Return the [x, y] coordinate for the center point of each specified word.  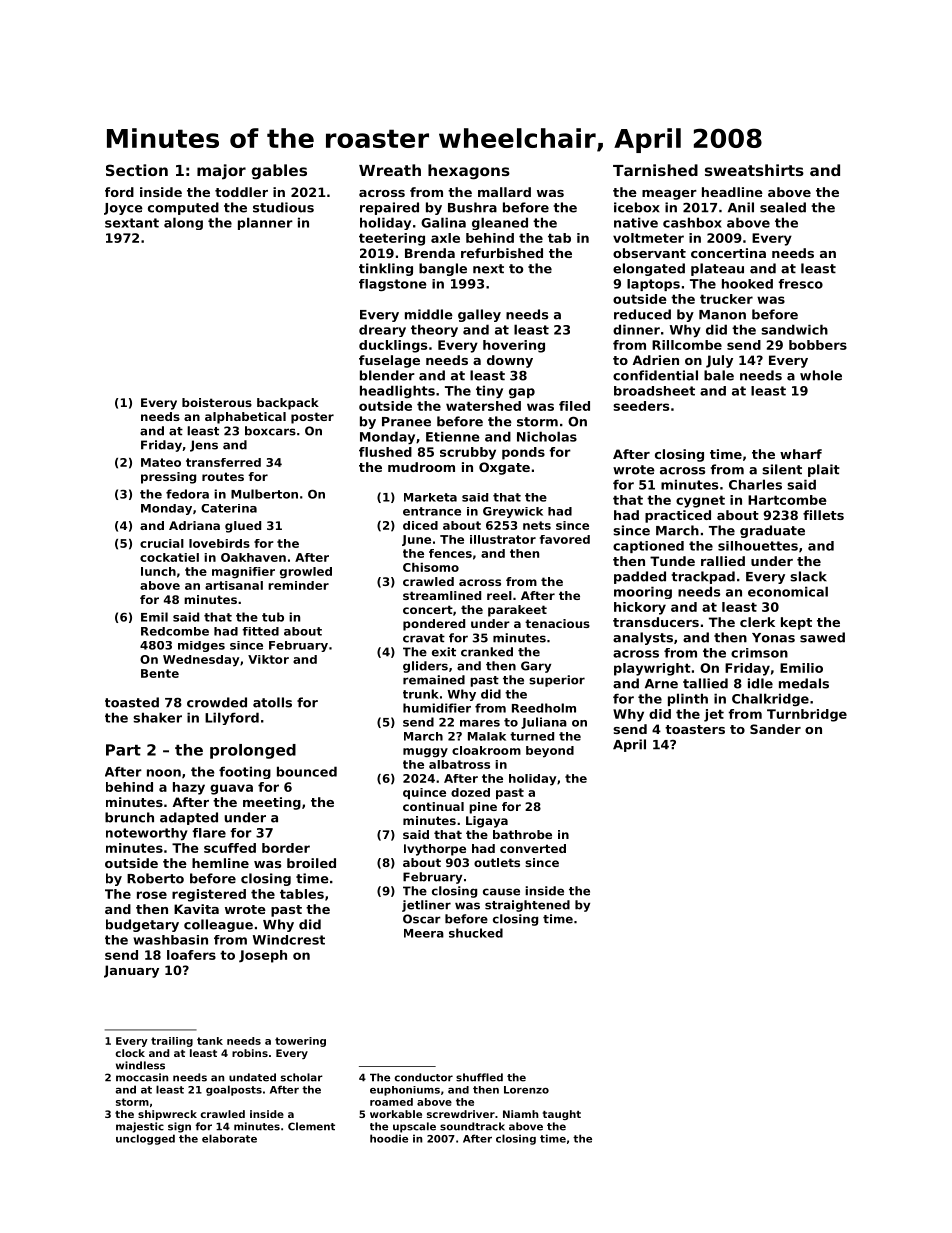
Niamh [521, 1114]
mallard [504, 192]
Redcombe [175, 631]
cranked [487, 652]
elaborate [229, 1138]
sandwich [794, 329]
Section [137, 170]
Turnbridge [807, 715]
